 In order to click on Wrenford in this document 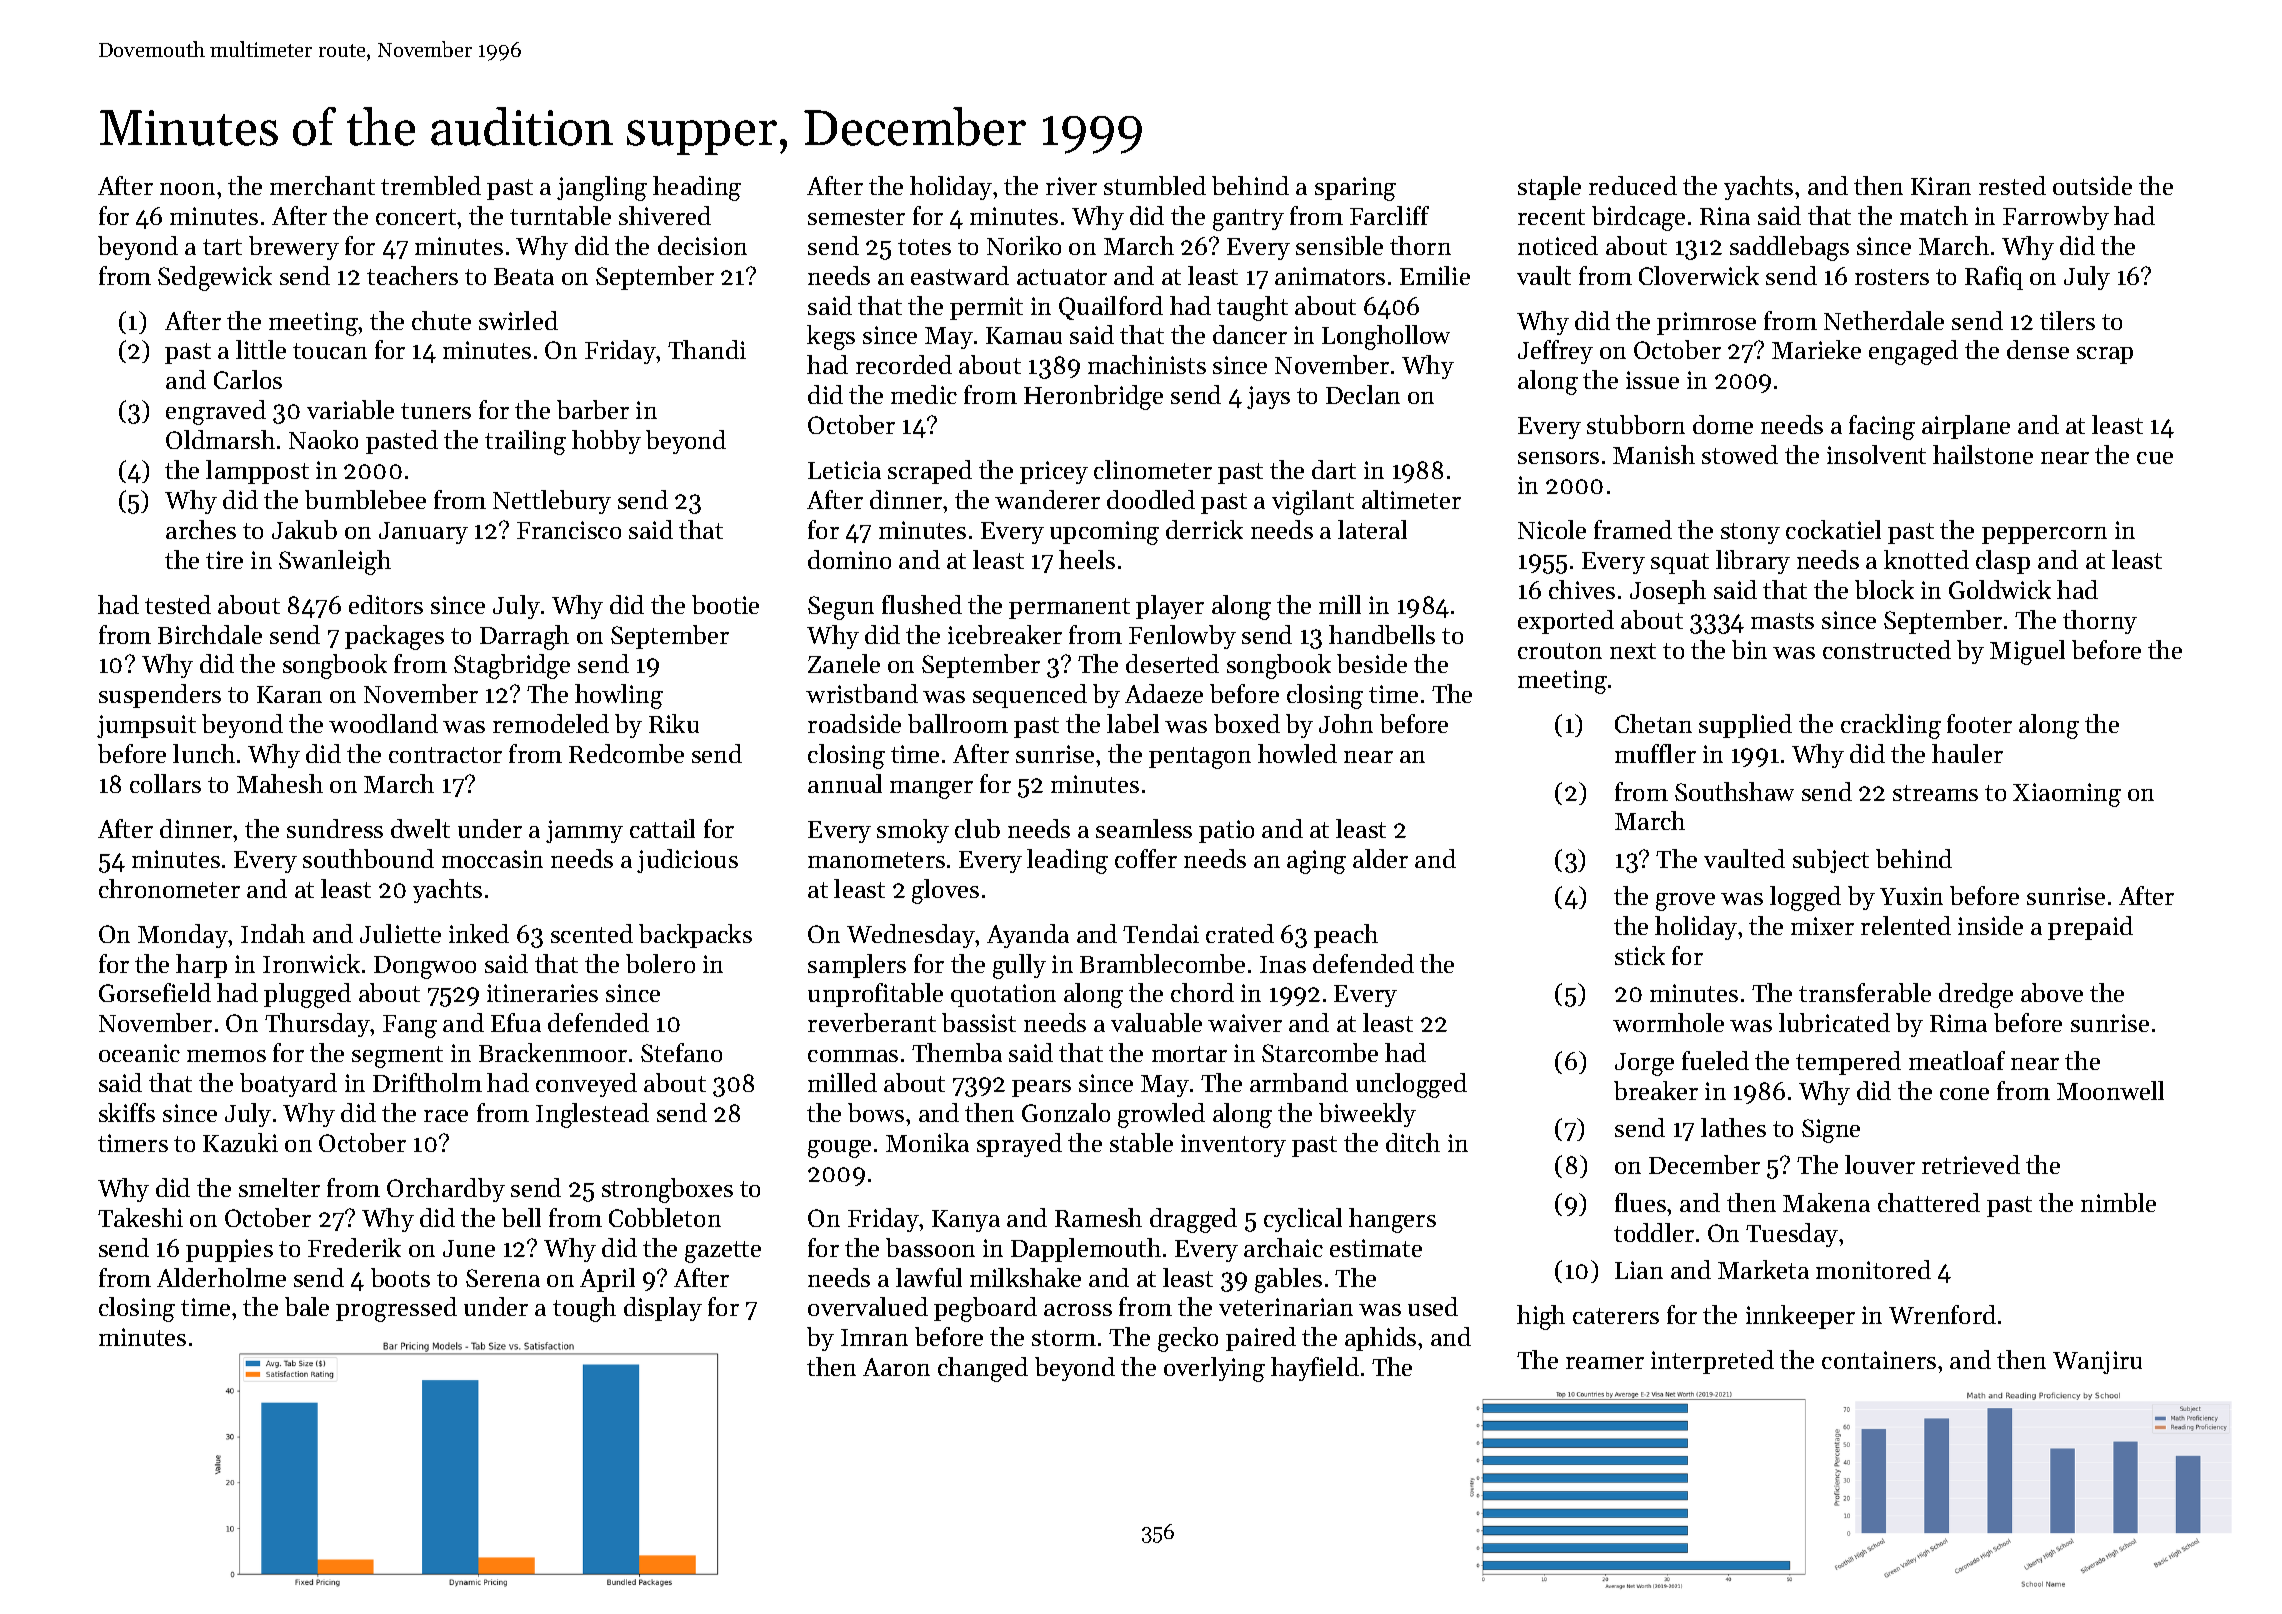, I will do `click(1942, 1314)`.
